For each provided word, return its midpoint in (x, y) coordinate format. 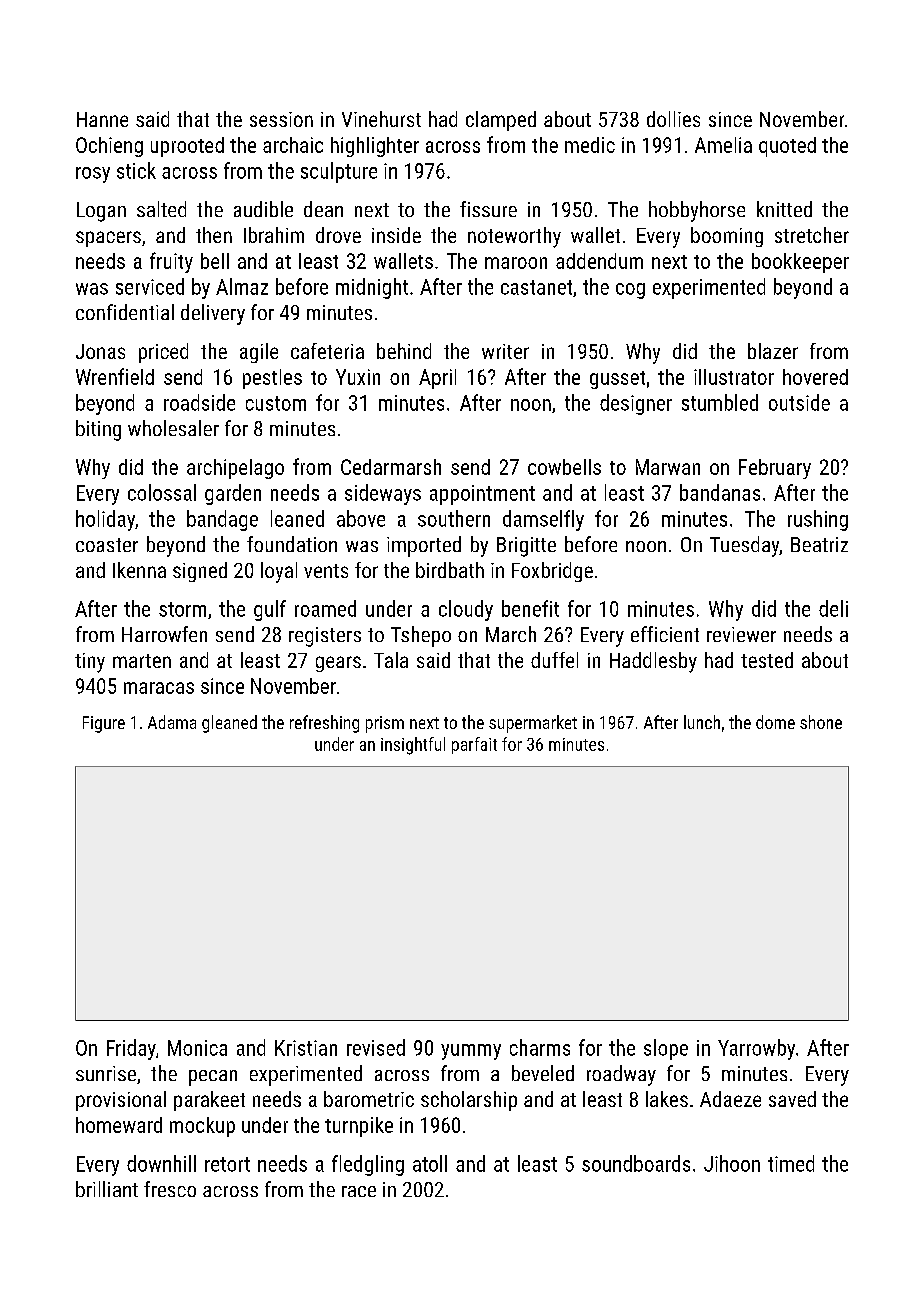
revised (376, 1047)
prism (385, 724)
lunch (702, 722)
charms (540, 1047)
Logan (101, 212)
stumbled (720, 402)
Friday (131, 1049)
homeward (119, 1125)
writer (505, 351)
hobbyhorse (697, 211)
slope (666, 1049)
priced (163, 353)
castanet (536, 287)
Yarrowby (756, 1049)
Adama (172, 722)
